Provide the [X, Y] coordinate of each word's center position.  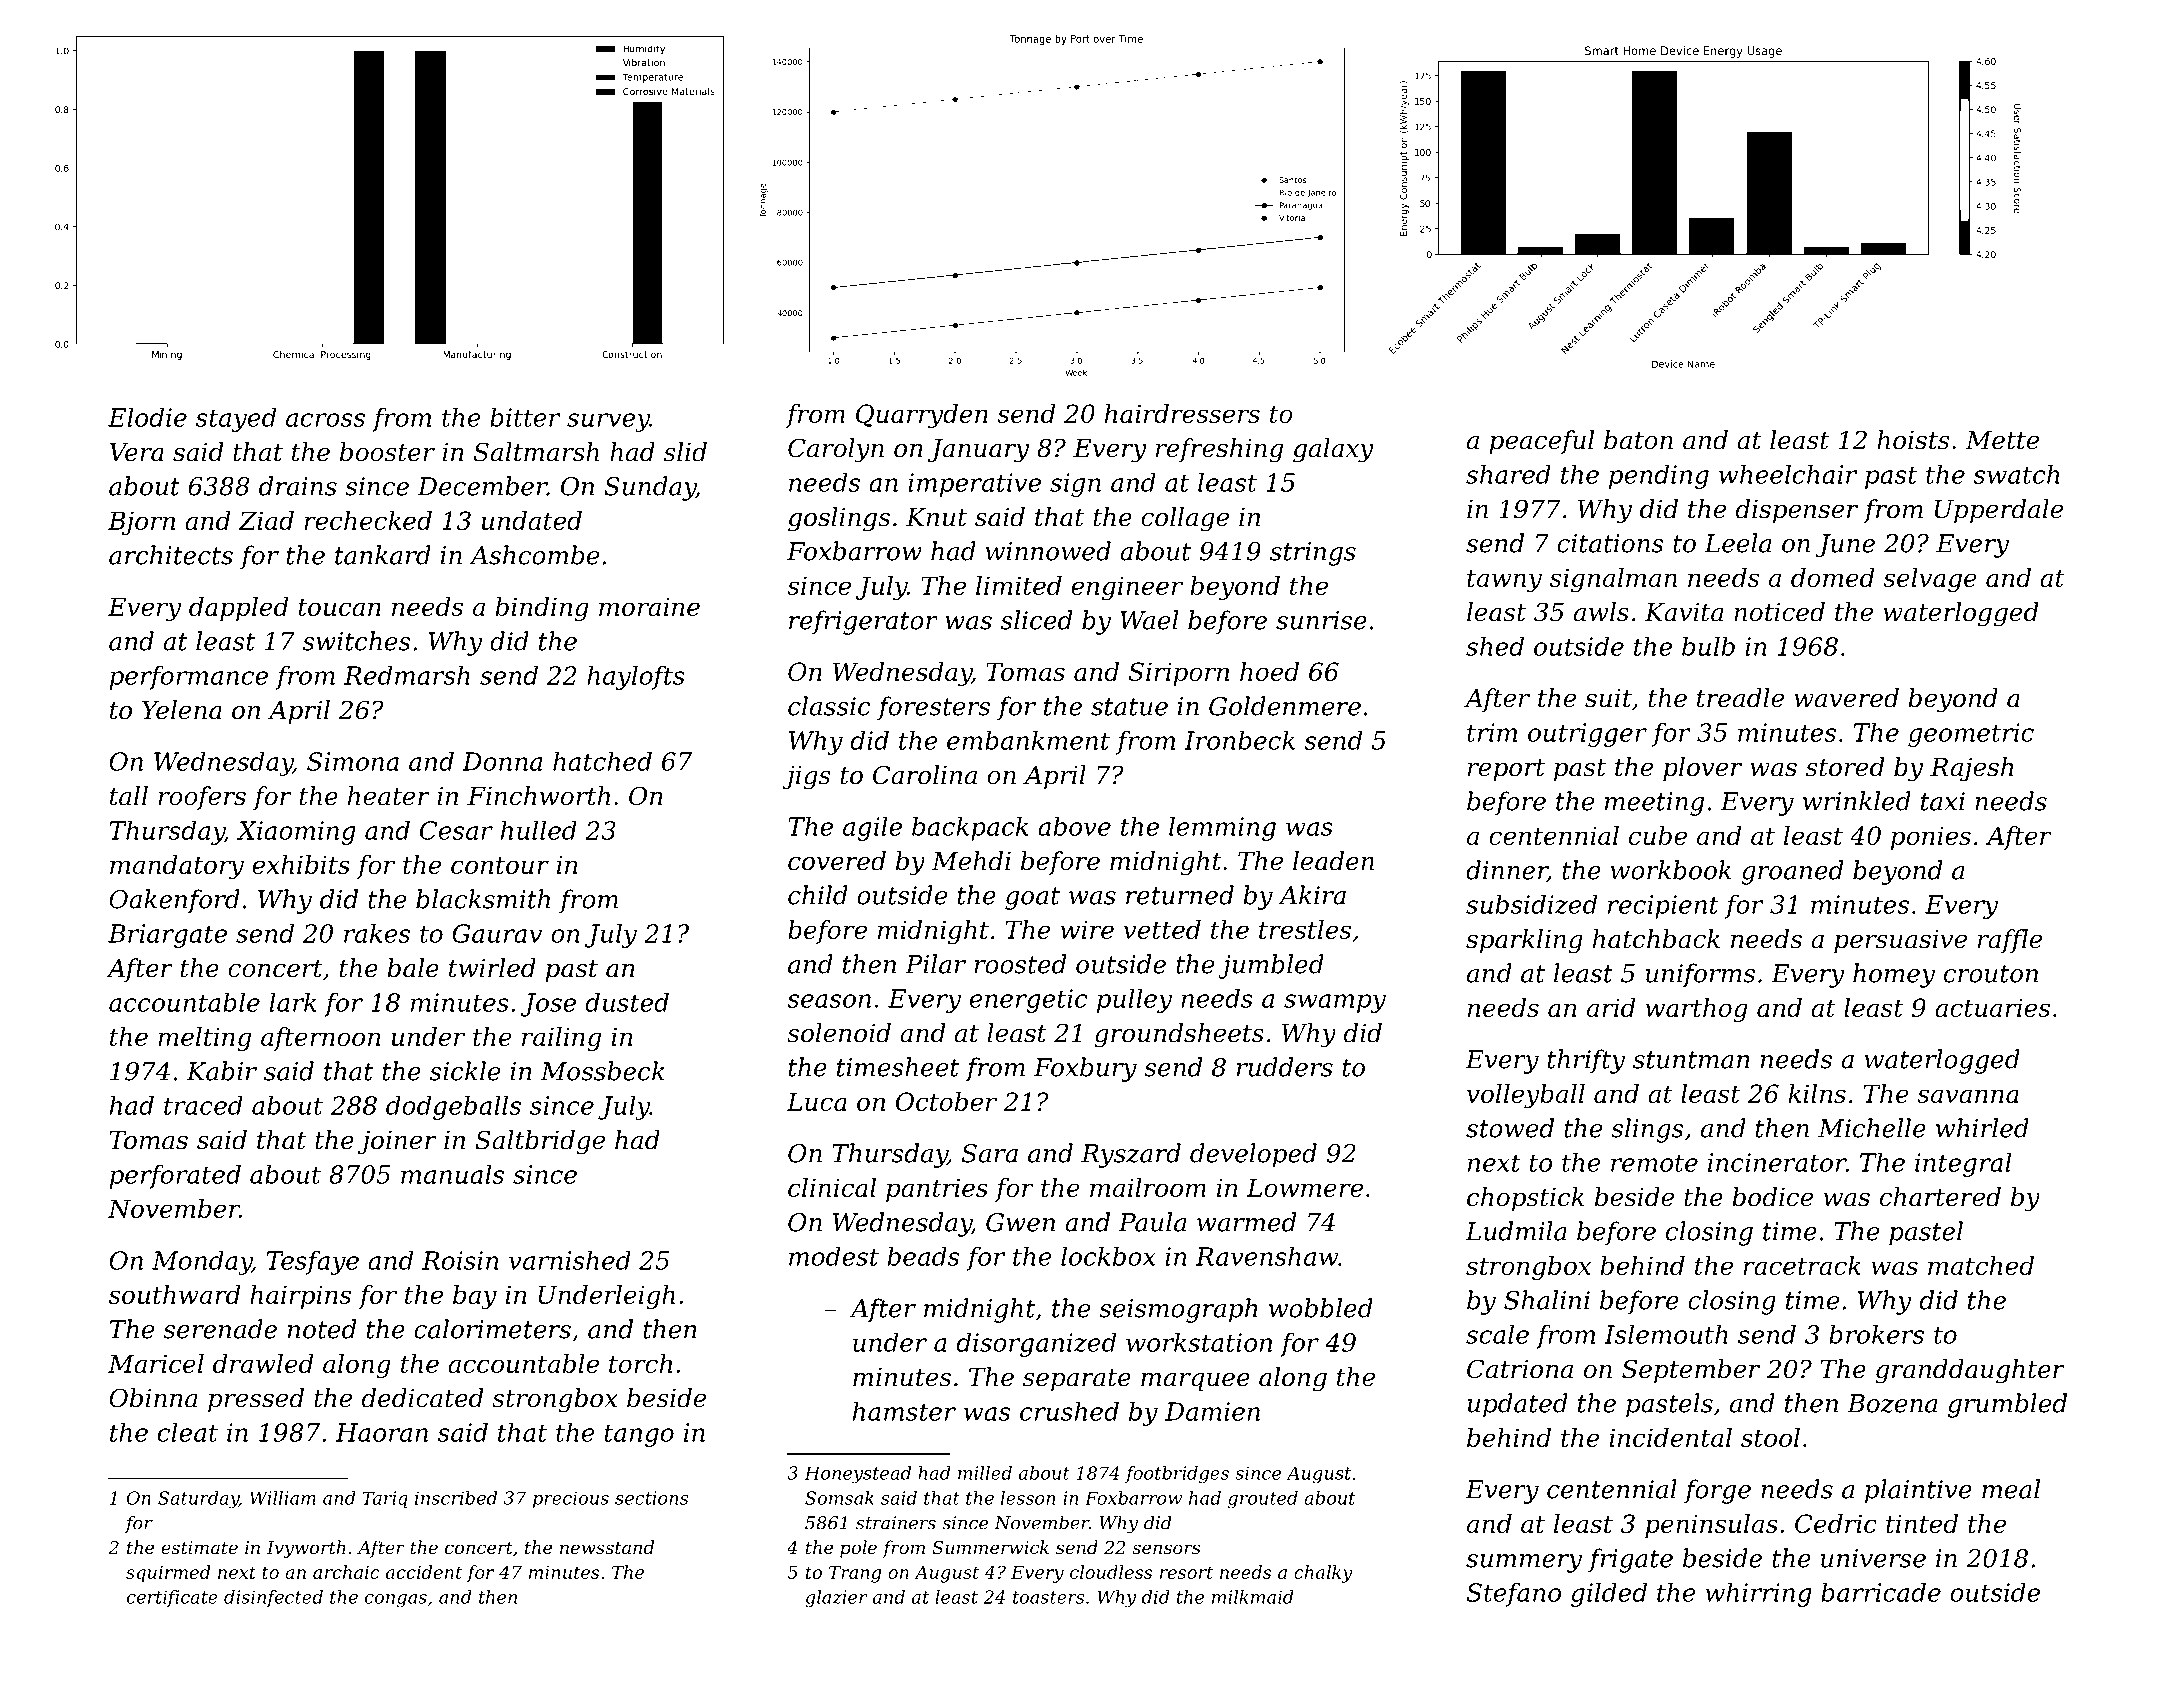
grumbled [2007, 1405]
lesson [1028, 1498]
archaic [346, 1572]
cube [1658, 835]
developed [1253, 1155]
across [325, 420]
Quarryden [922, 416]
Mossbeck [603, 1071]
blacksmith [483, 899]
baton [1638, 440]
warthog [1697, 1010]
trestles [1305, 929]
